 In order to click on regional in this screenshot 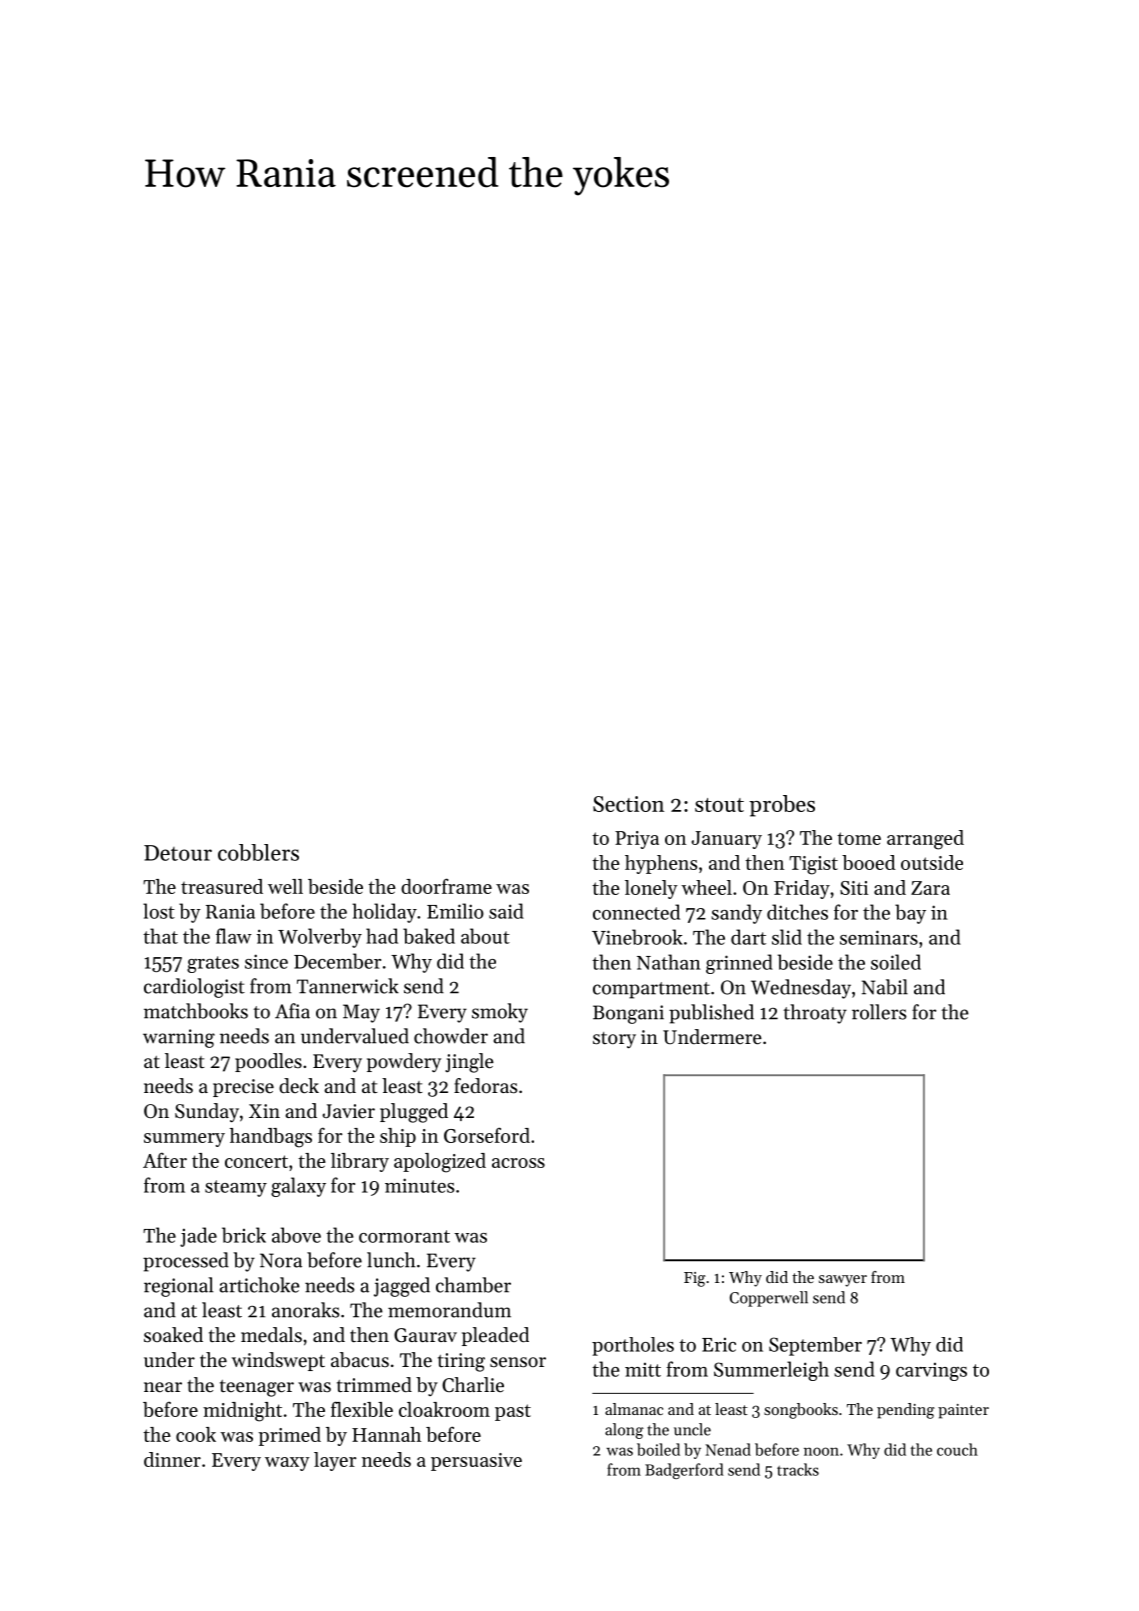, I will do `click(179, 1287)`.
